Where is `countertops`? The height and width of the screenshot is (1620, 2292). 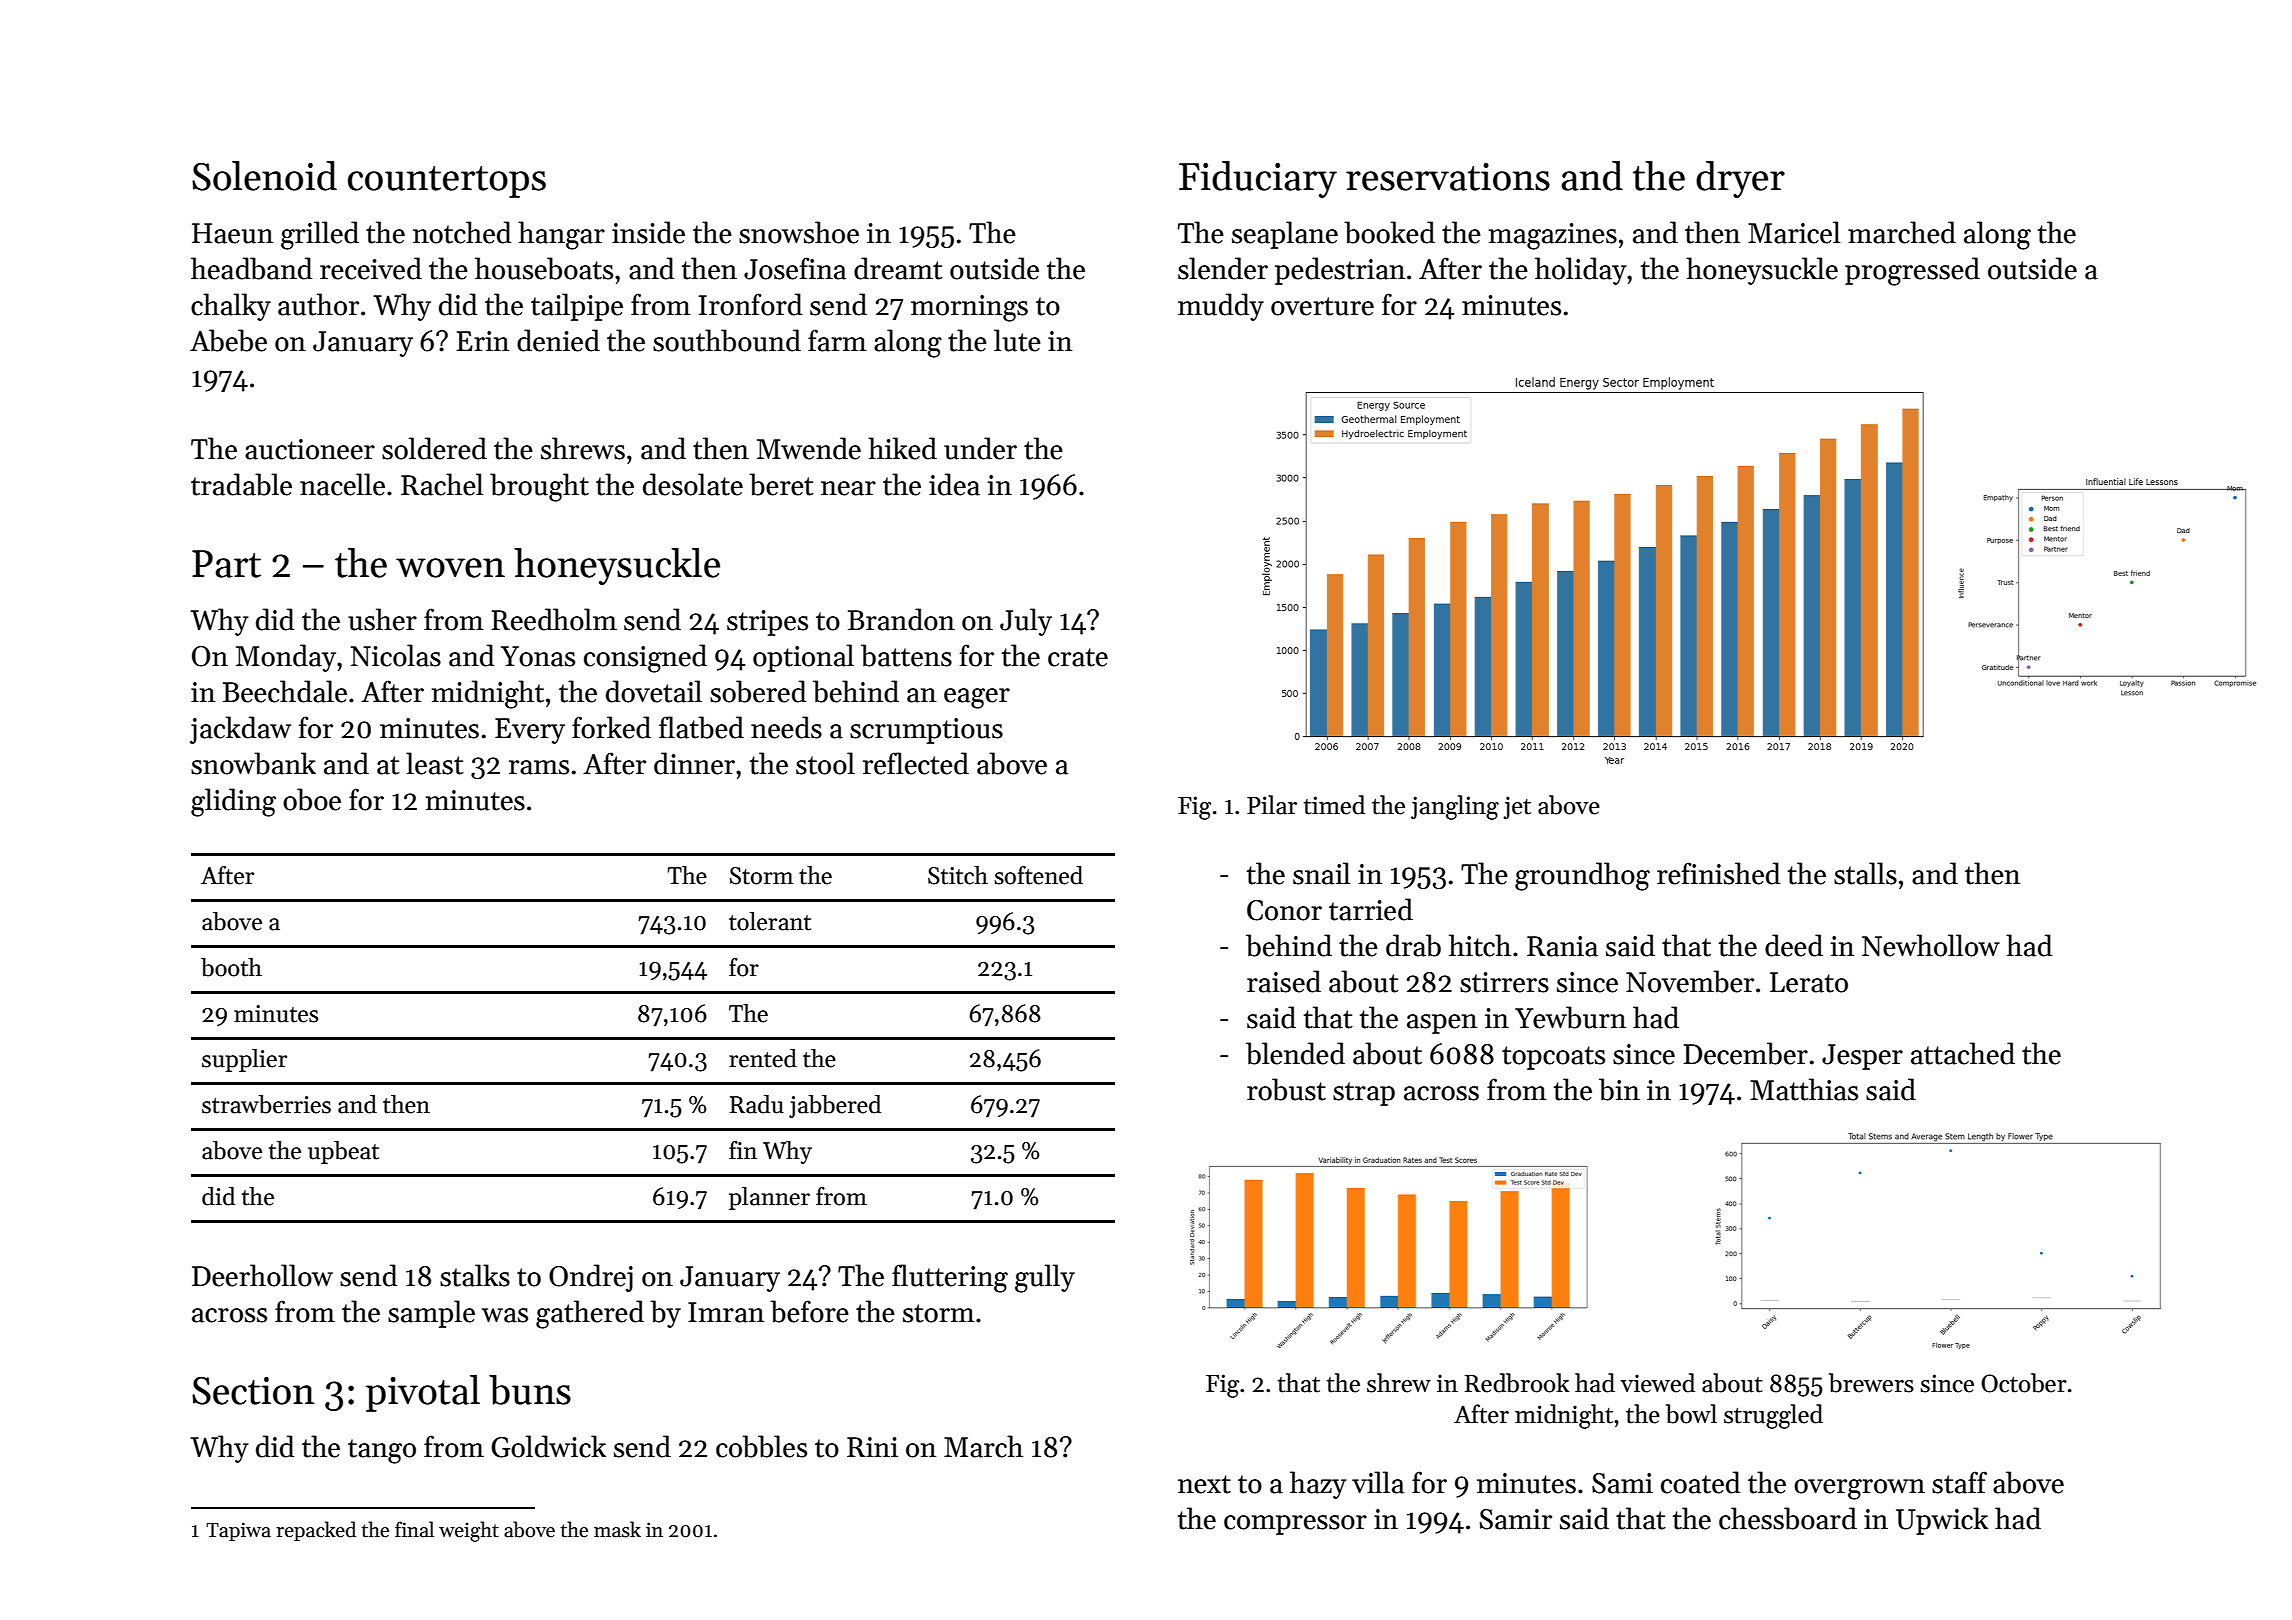
countertops is located at coordinates (447, 182).
